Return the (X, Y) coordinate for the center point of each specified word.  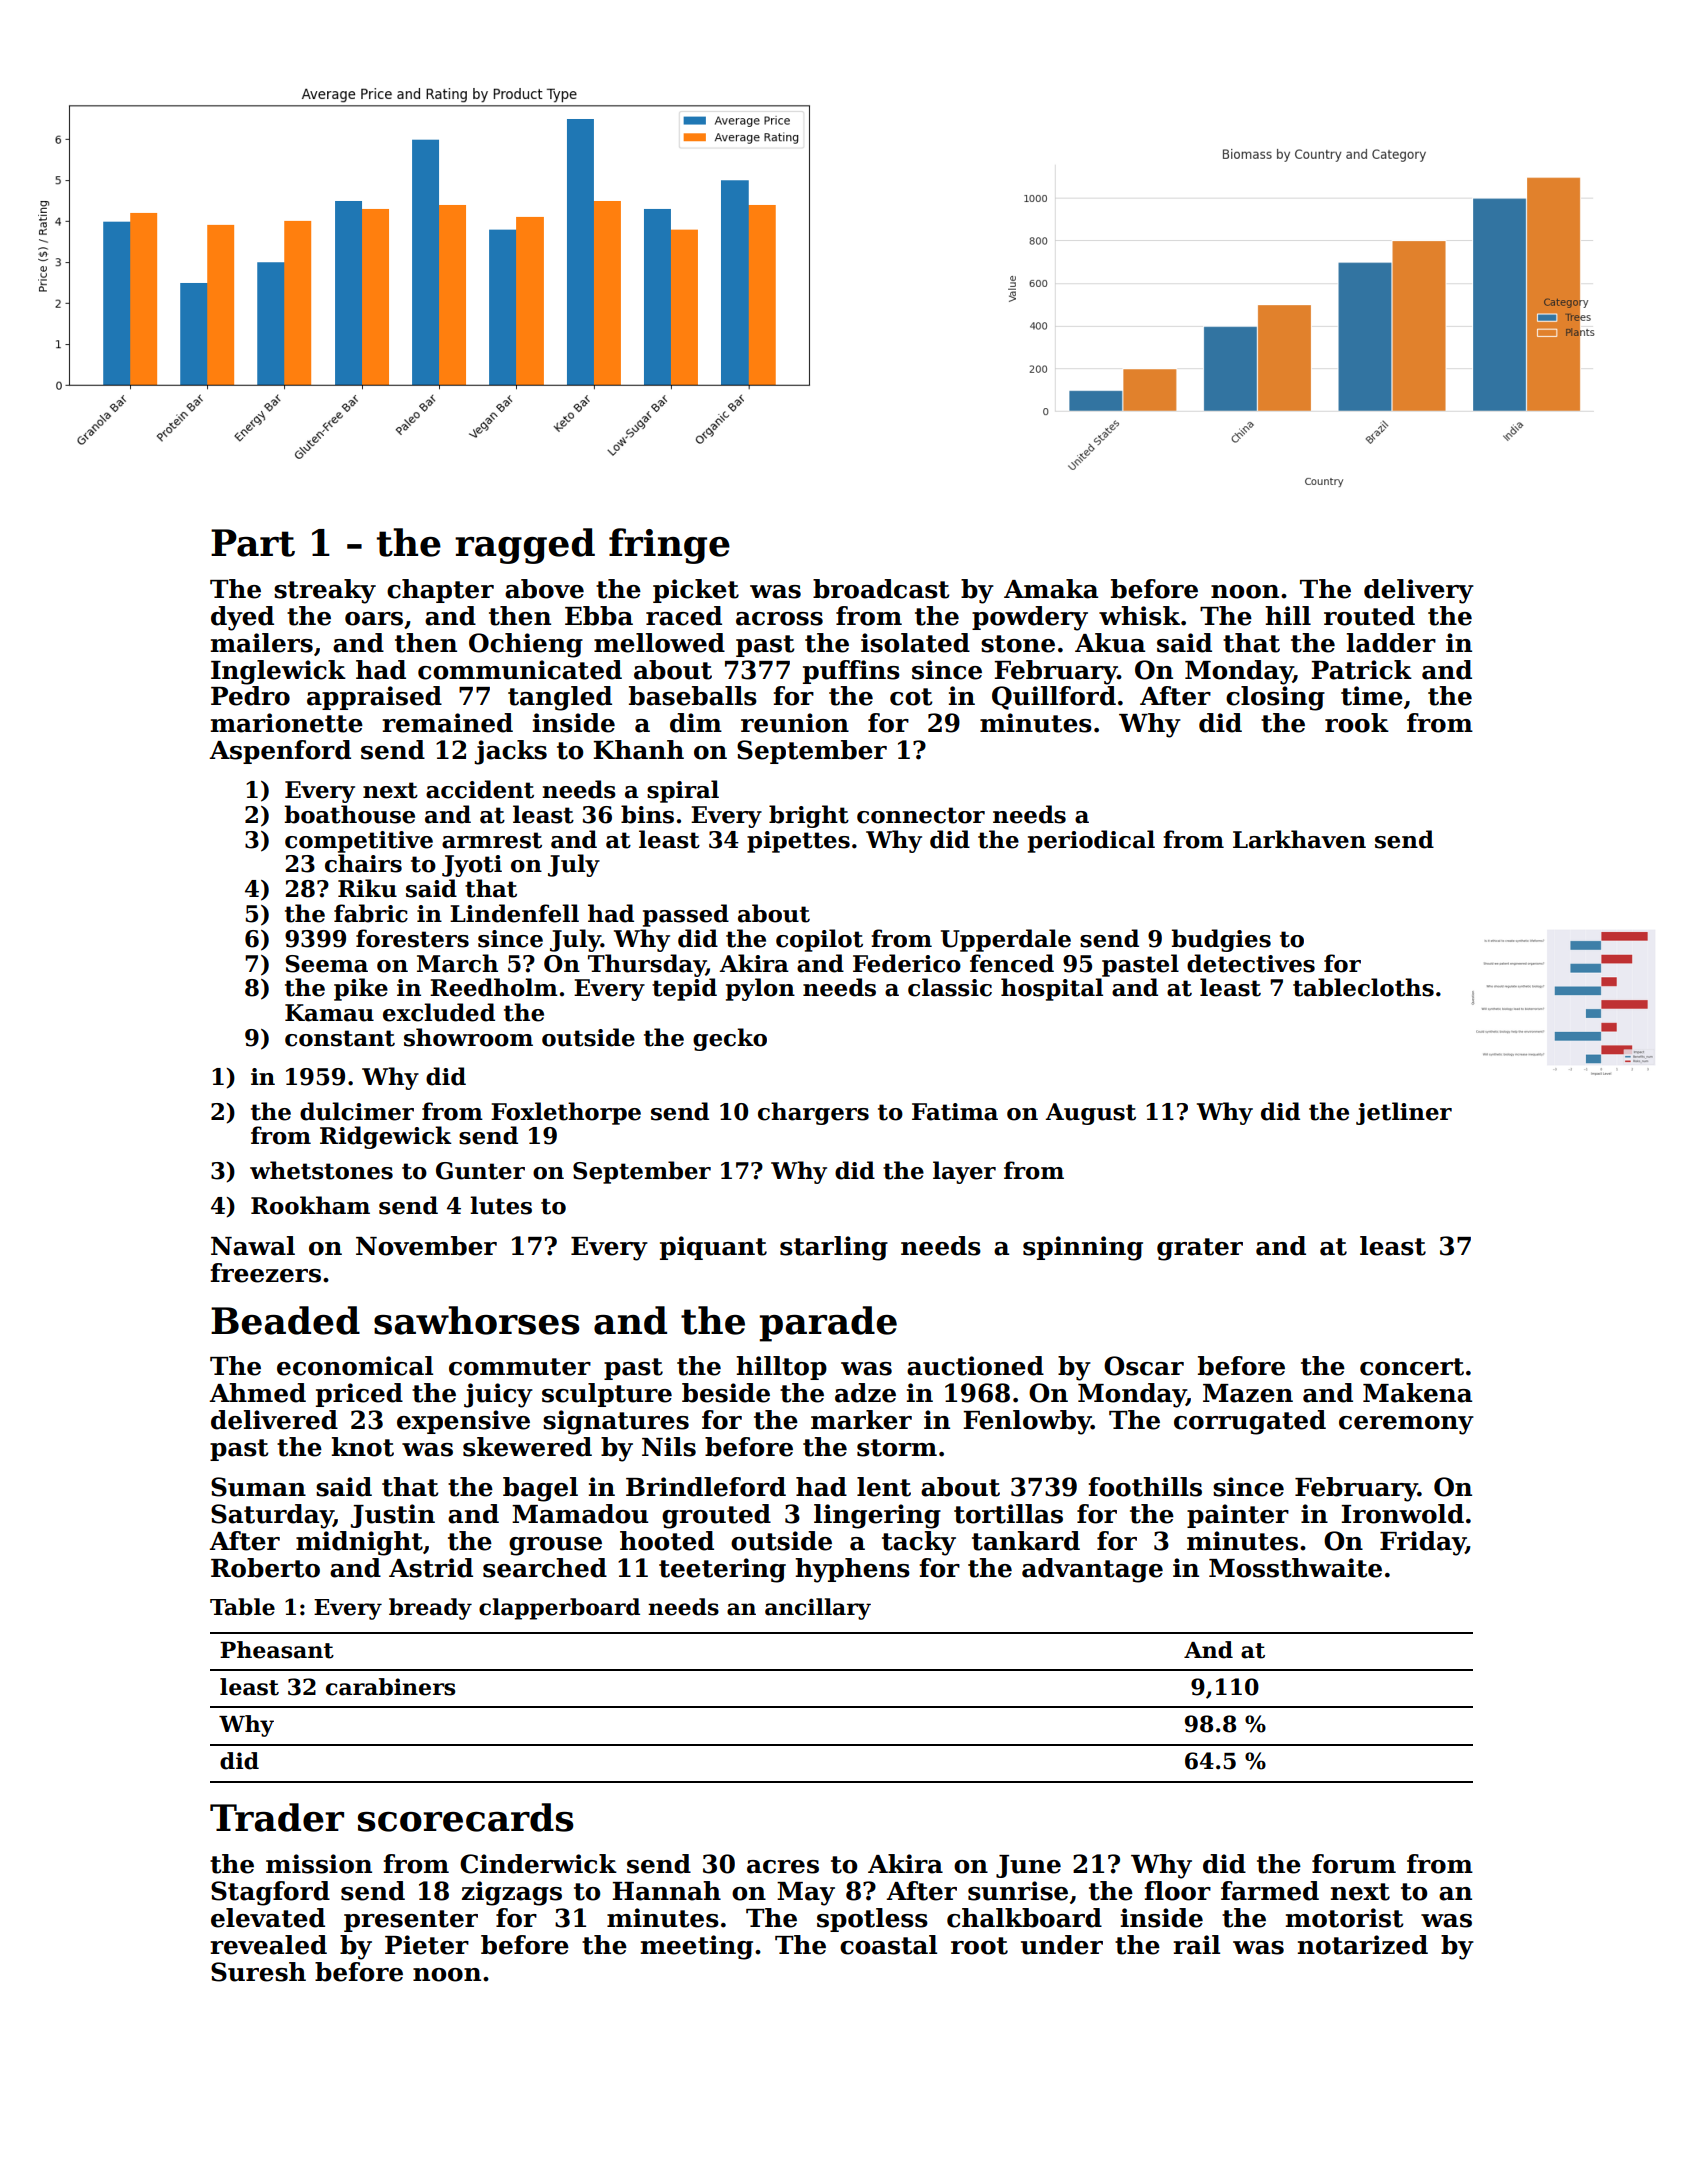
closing (1275, 698)
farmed (1270, 1891)
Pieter (427, 1945)
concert (1412, 1367)
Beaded (285, 1320)
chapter (440, 591)
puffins (851, 672)
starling (834, 1248)
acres (783, 1867)
